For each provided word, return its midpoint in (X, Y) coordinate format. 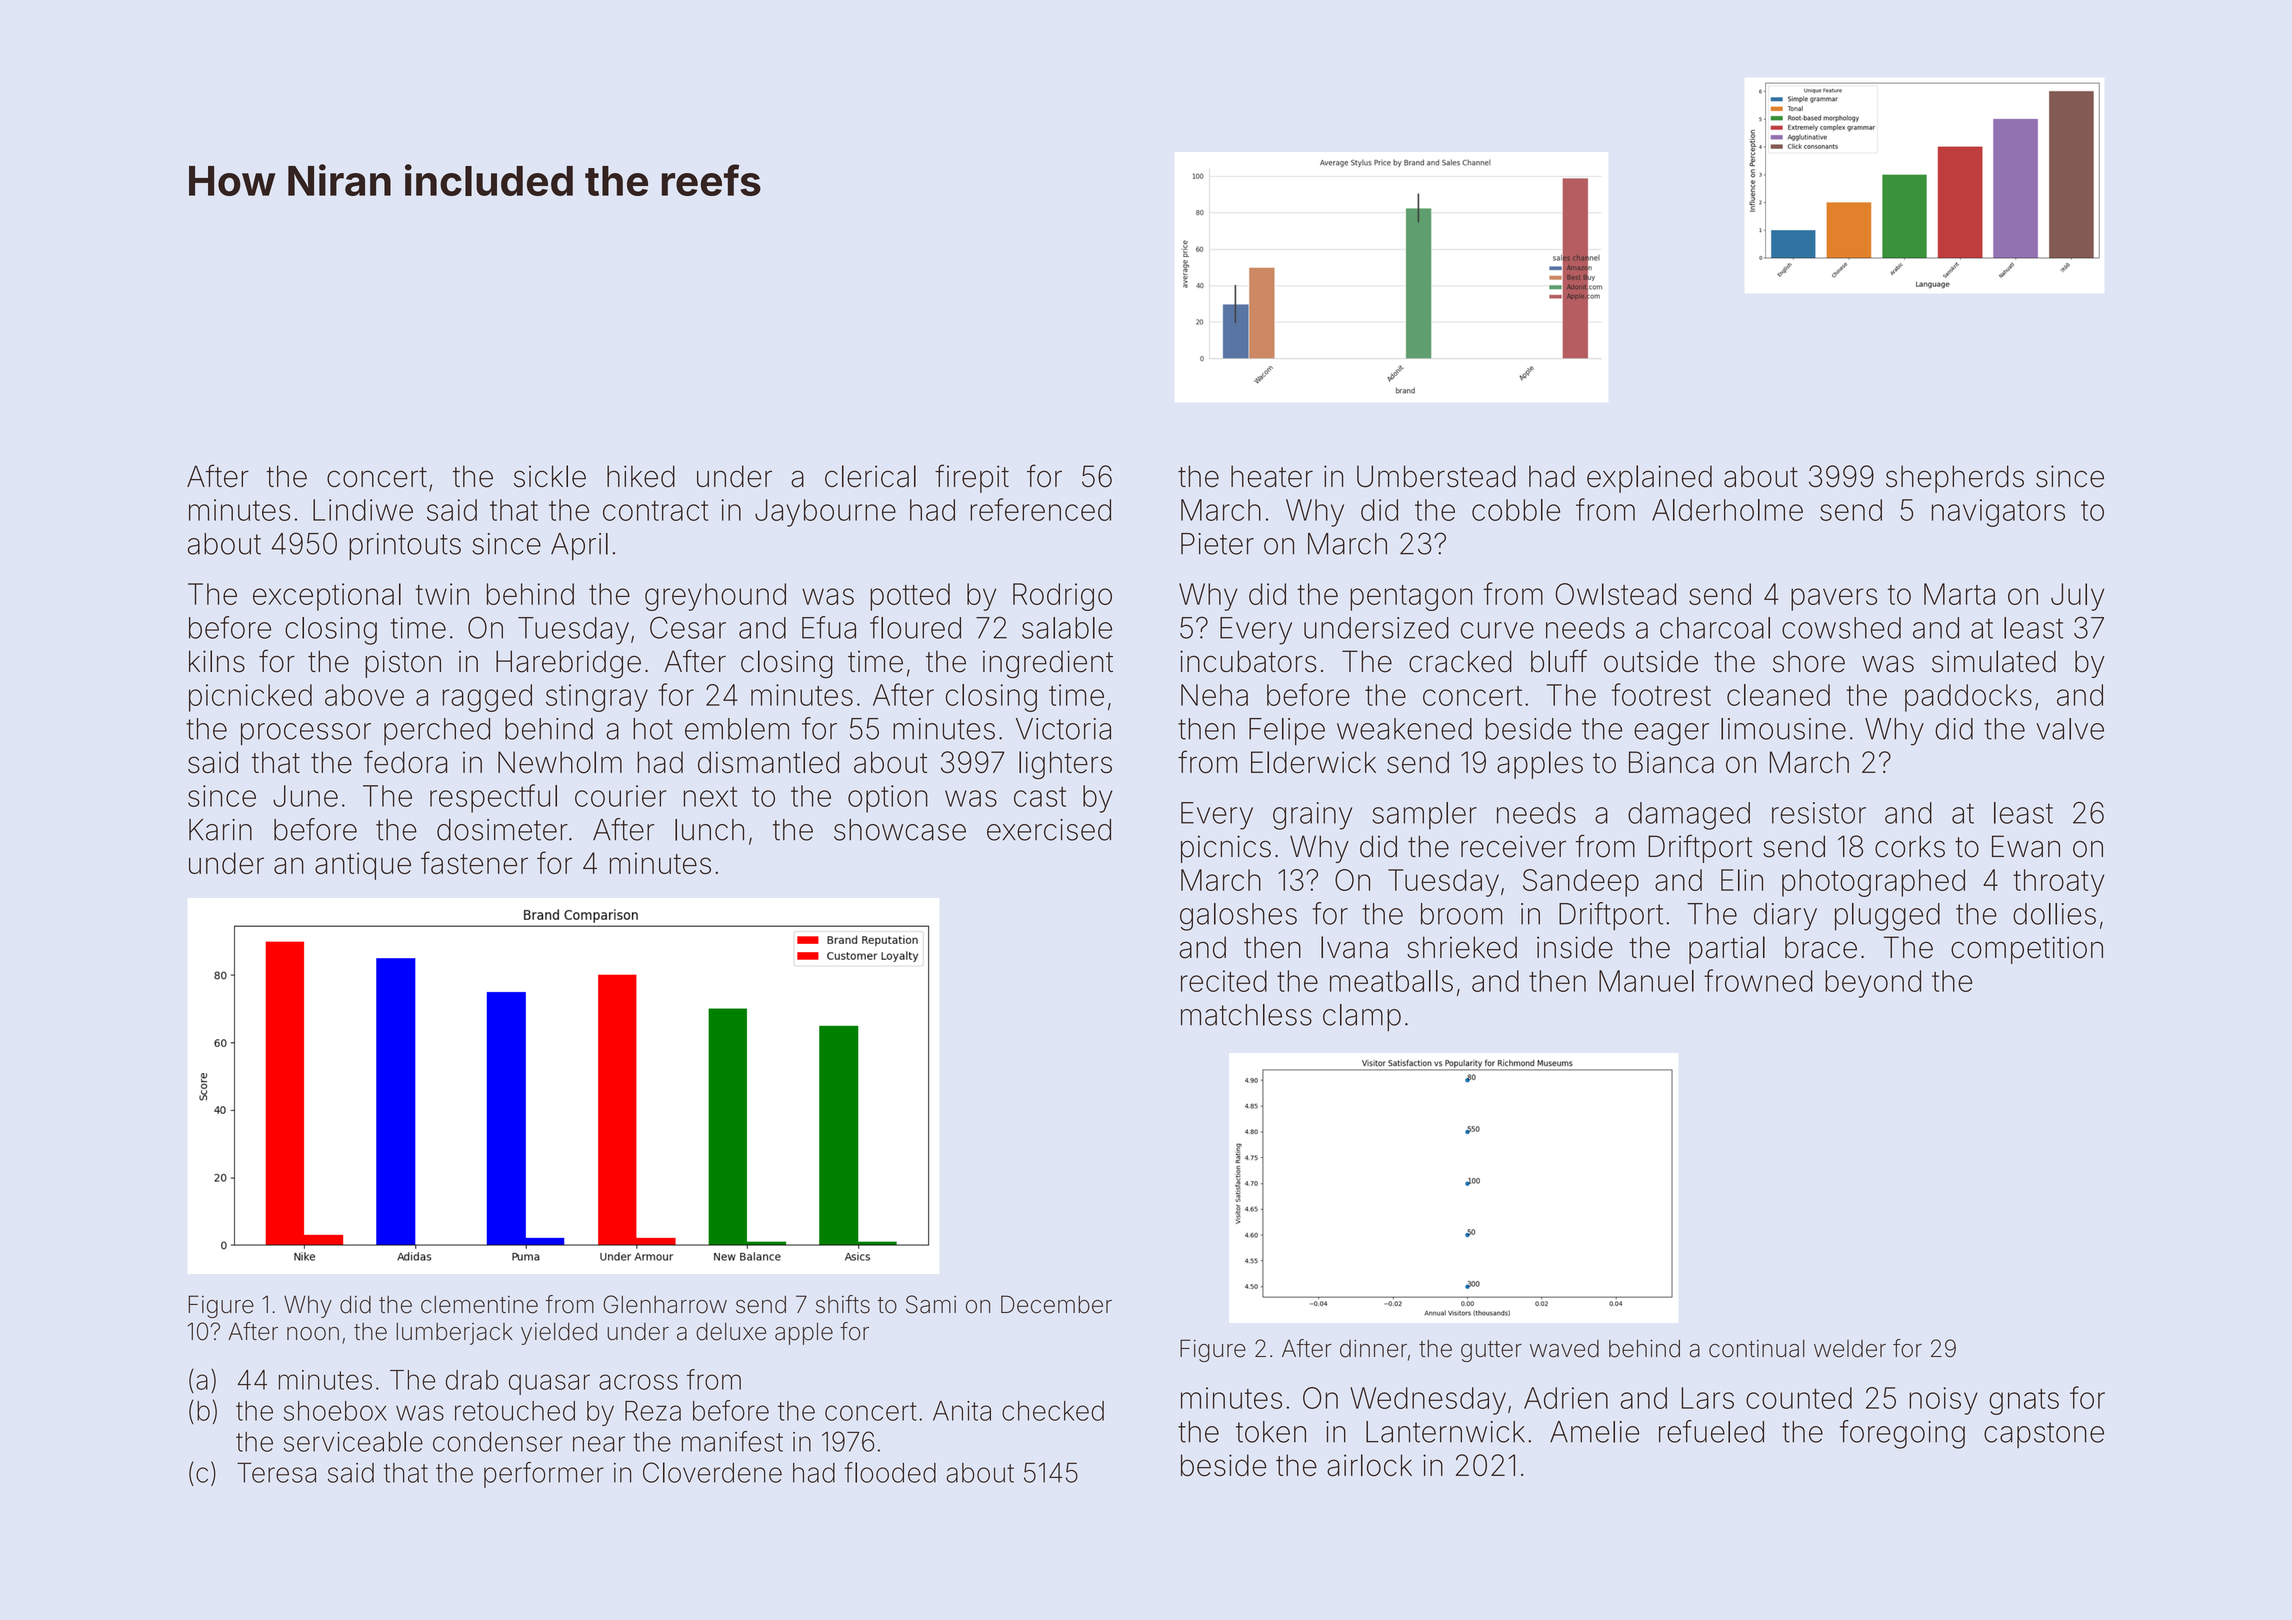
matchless (1246, 1015)
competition (2027, 950)
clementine (479, 1305)
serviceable (353, 1441)
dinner (1373, 1349)
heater (1272, 476)
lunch (709, 830)
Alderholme (1727, 510)
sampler (1424, 816)
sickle (550, 476)
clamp (1362, 1017)
